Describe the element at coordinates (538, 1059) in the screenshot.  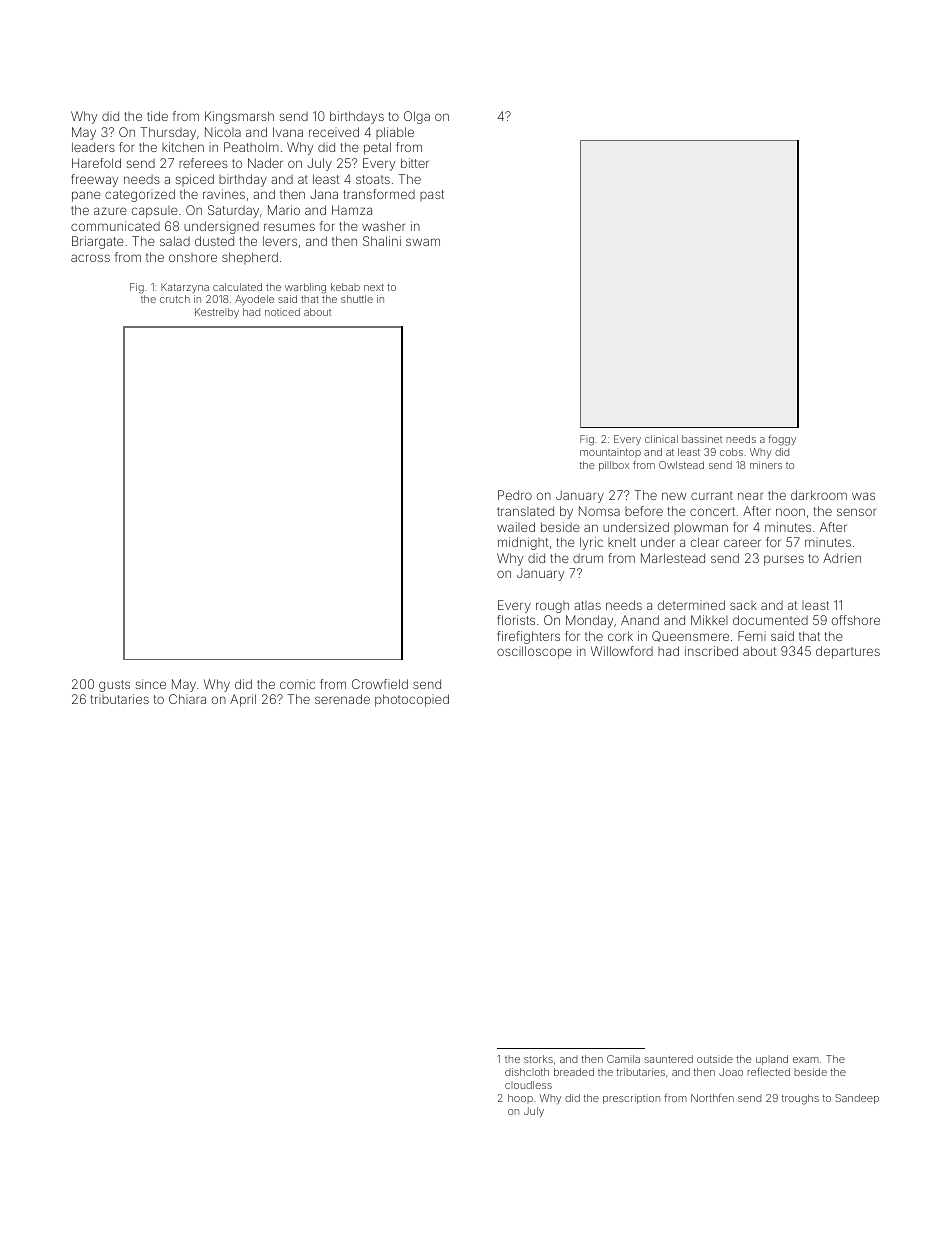
I see `storks` at that location.
